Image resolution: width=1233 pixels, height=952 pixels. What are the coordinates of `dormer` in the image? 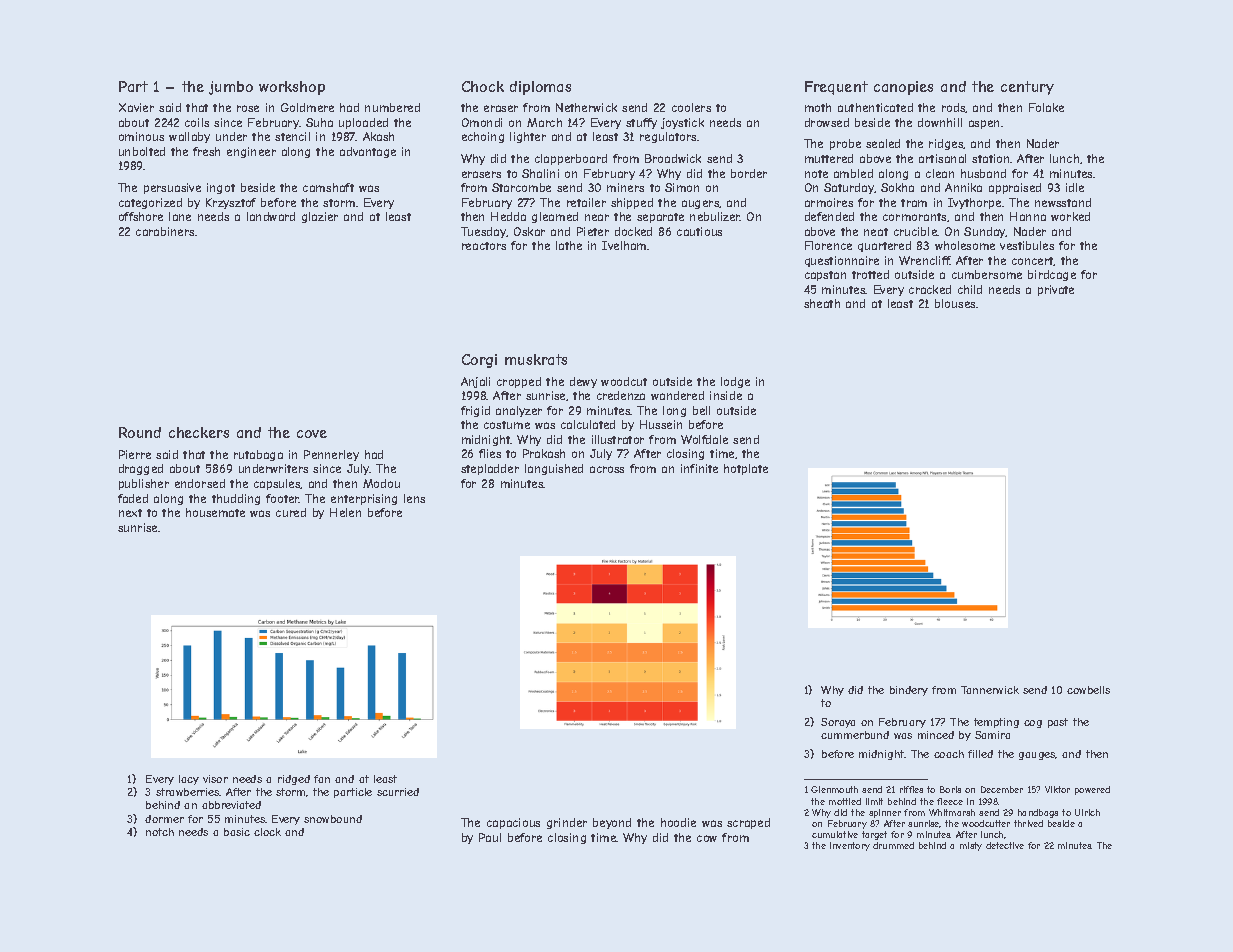 It's located at (164, 819).
